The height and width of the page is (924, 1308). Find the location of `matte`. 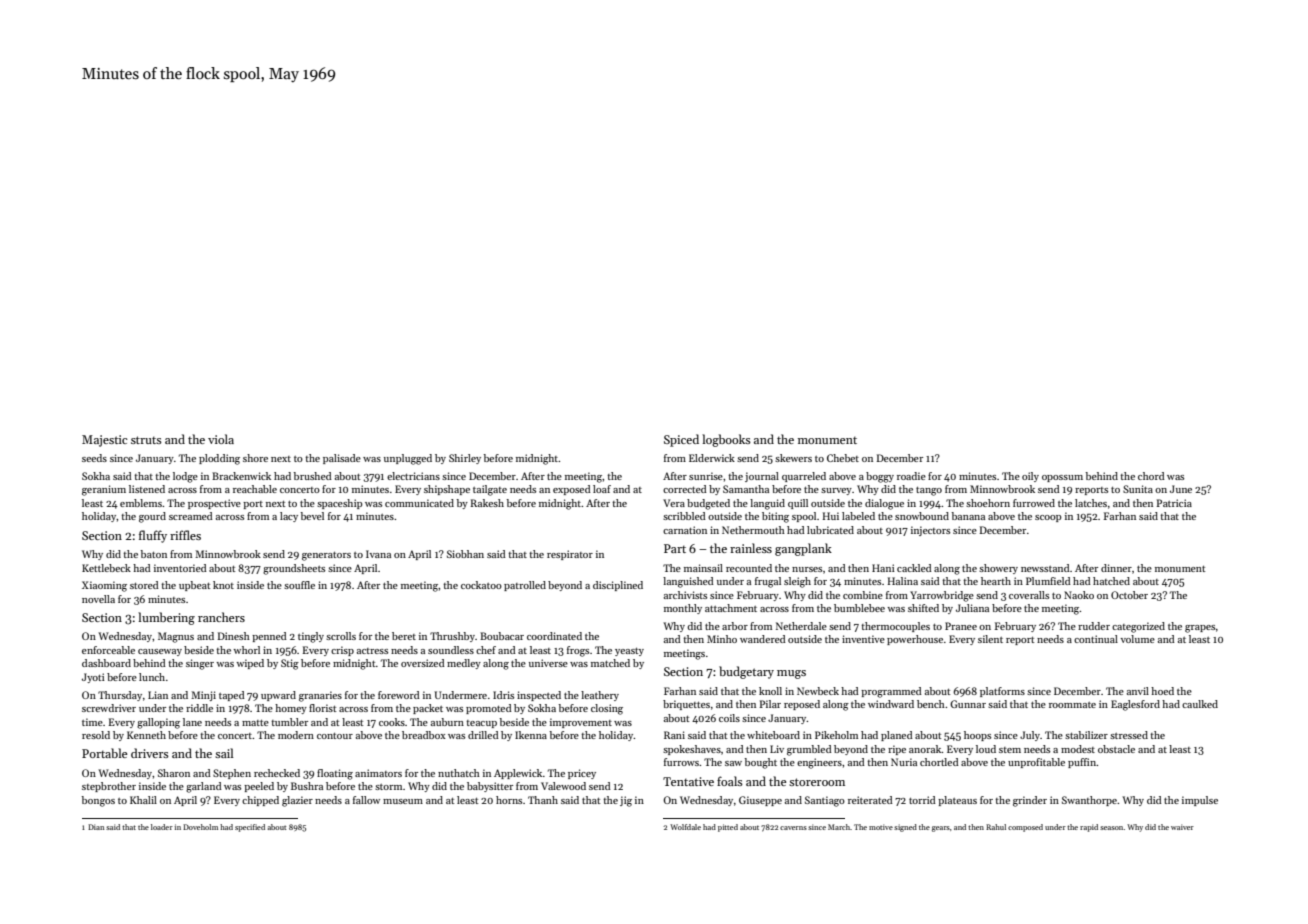

matte is located at coordinates (255, 723).
